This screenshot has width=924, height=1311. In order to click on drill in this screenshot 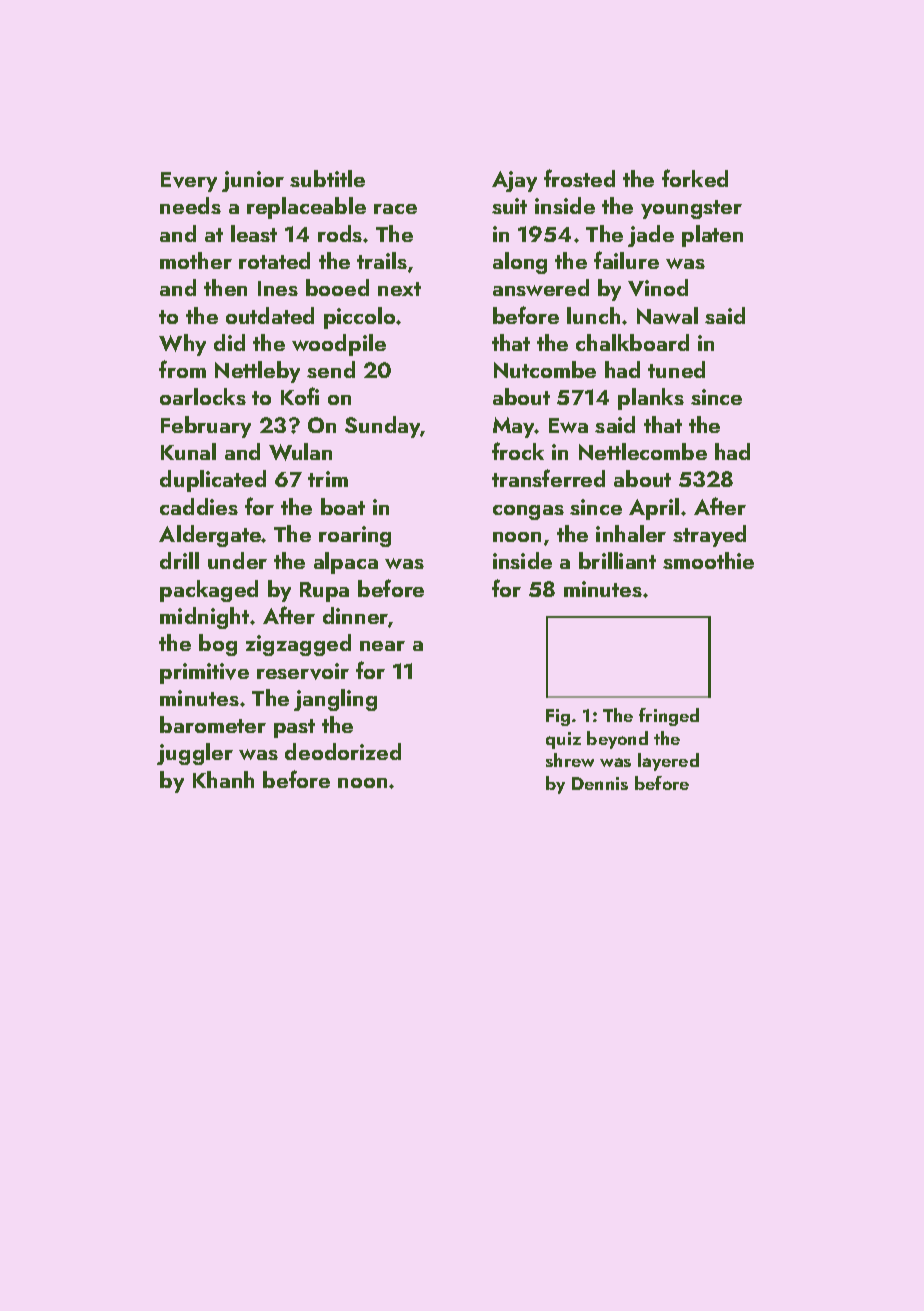, I will do `click(179, 560)`.
